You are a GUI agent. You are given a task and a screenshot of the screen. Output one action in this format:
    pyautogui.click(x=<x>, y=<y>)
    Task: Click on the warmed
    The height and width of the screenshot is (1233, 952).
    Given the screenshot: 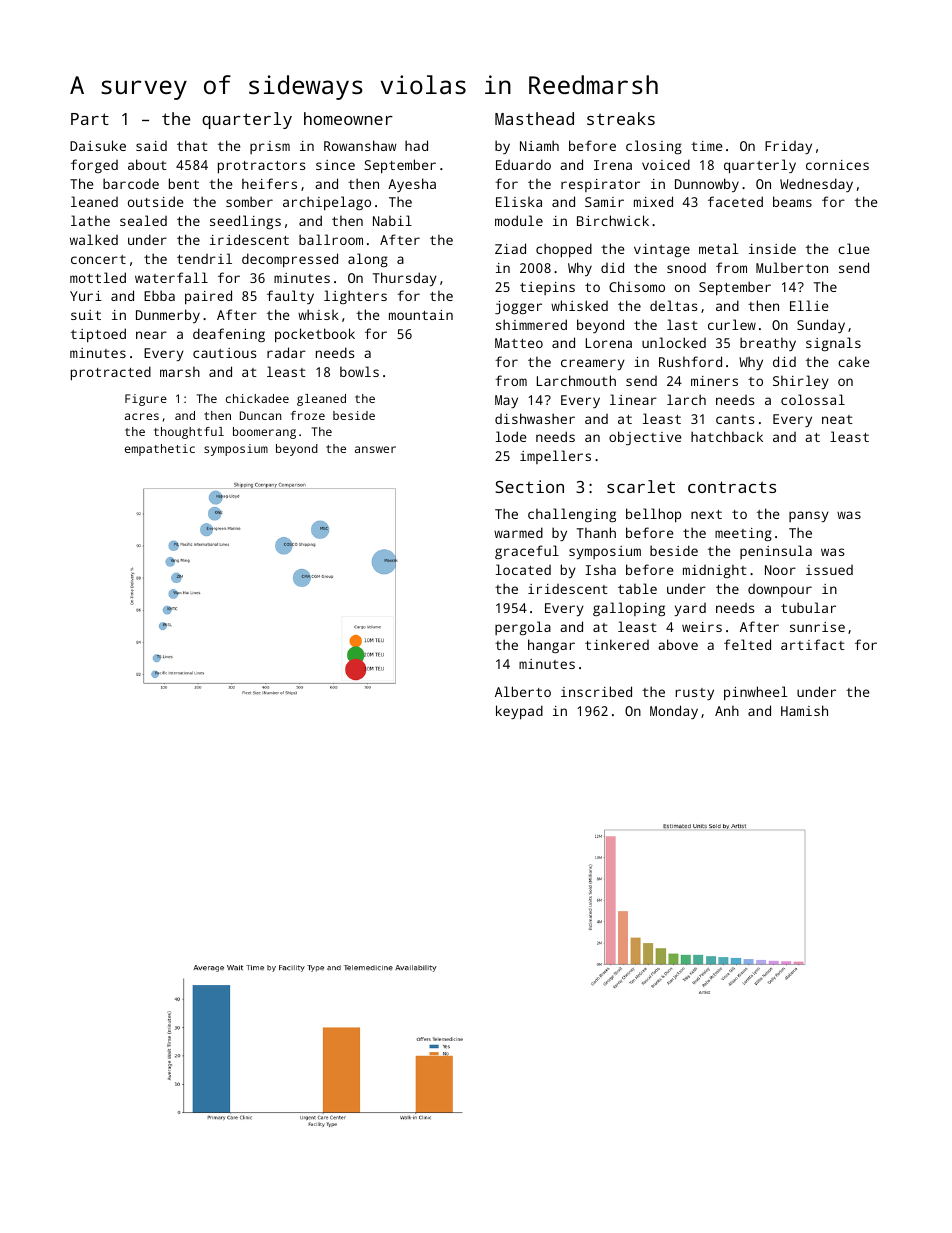 What is the action you would take?
    pyautogui.click(x=518, y=532)
